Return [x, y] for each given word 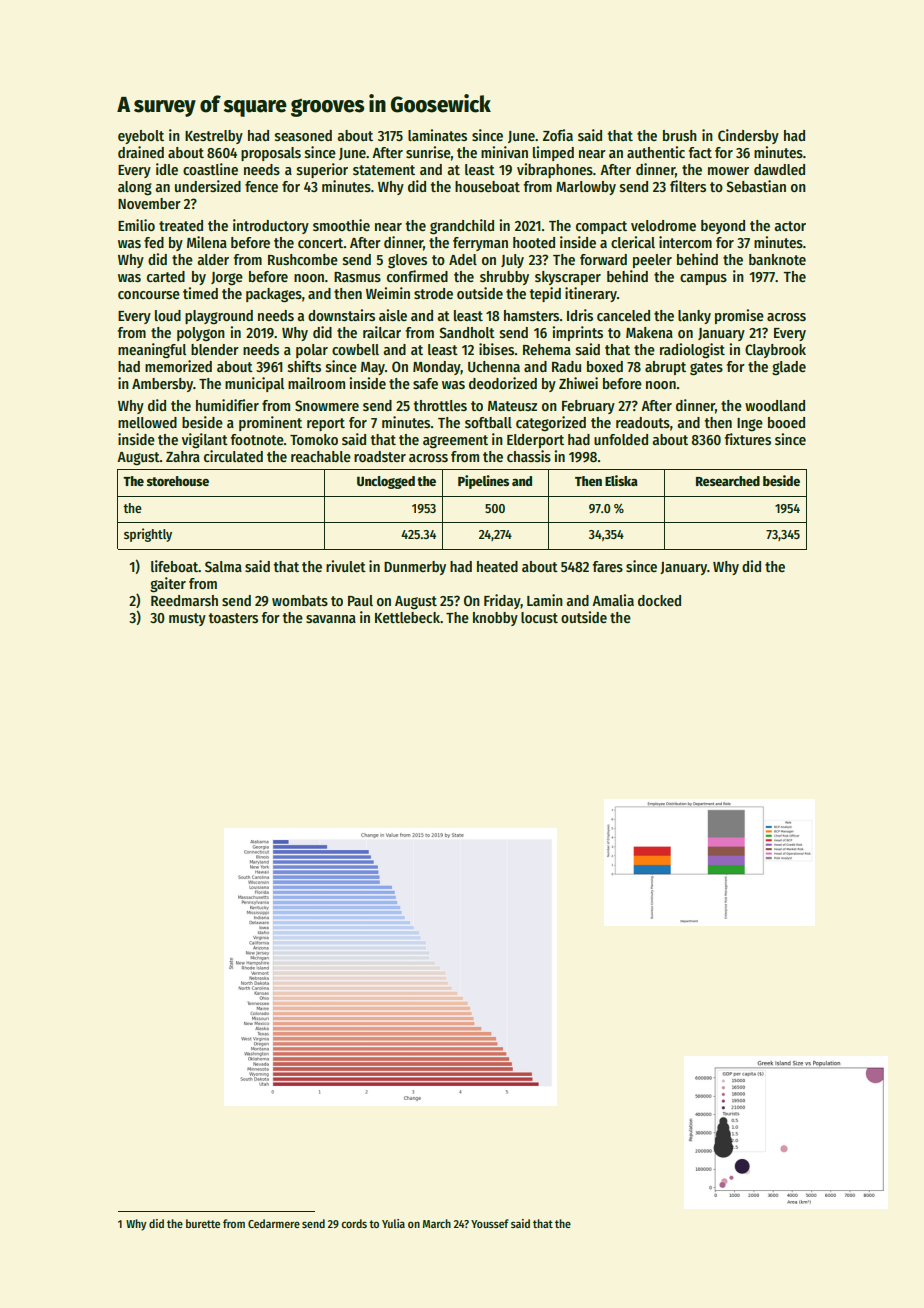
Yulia [393, 1223]
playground [219, 317]
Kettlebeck [407, 617]
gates [706, 369]
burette [203, 1223]
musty [187, 619]
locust [539, 617]
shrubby [504, 278]
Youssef [490, 1223]
